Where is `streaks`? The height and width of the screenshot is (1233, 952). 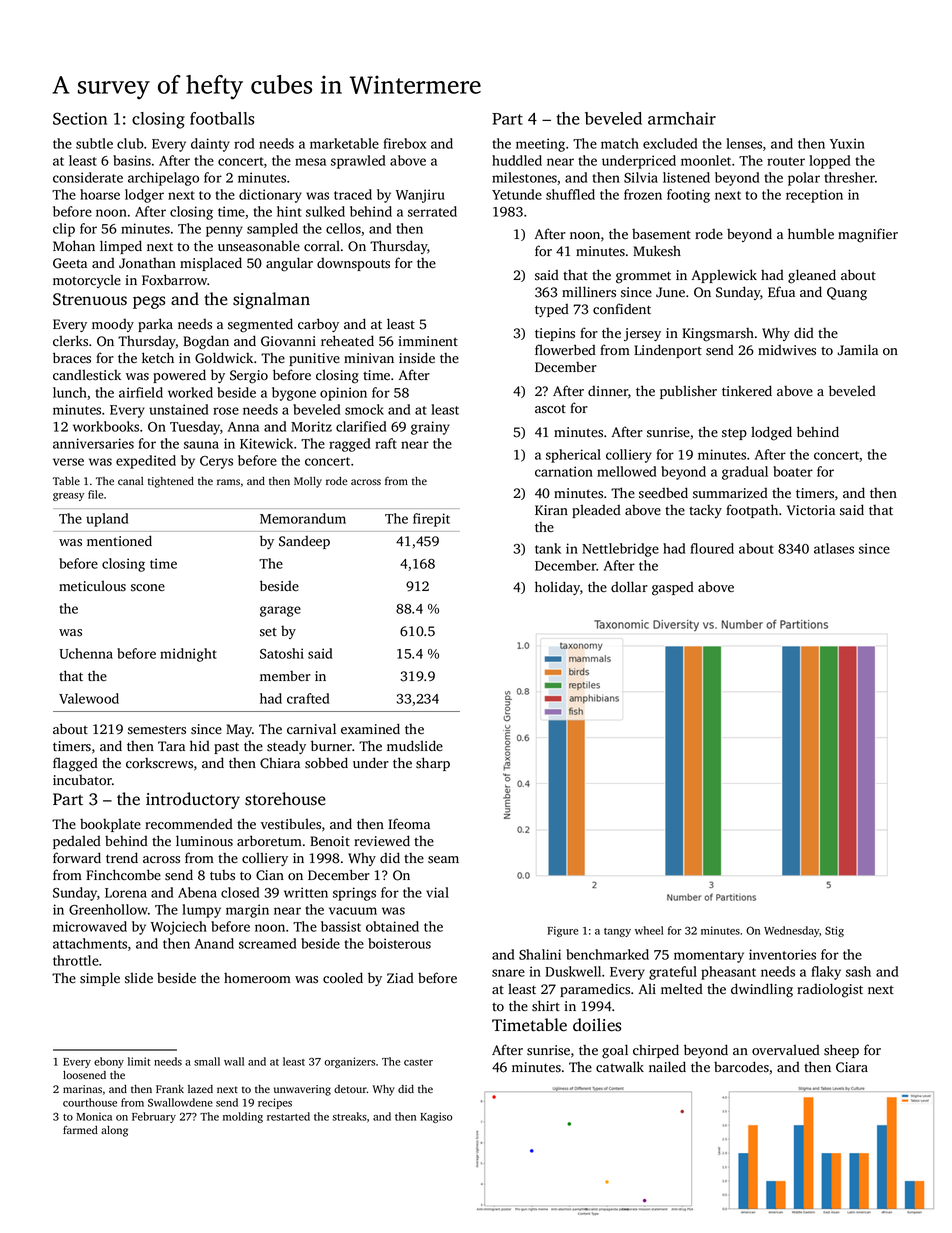 streaks is located at coordinates (350, 1116).
